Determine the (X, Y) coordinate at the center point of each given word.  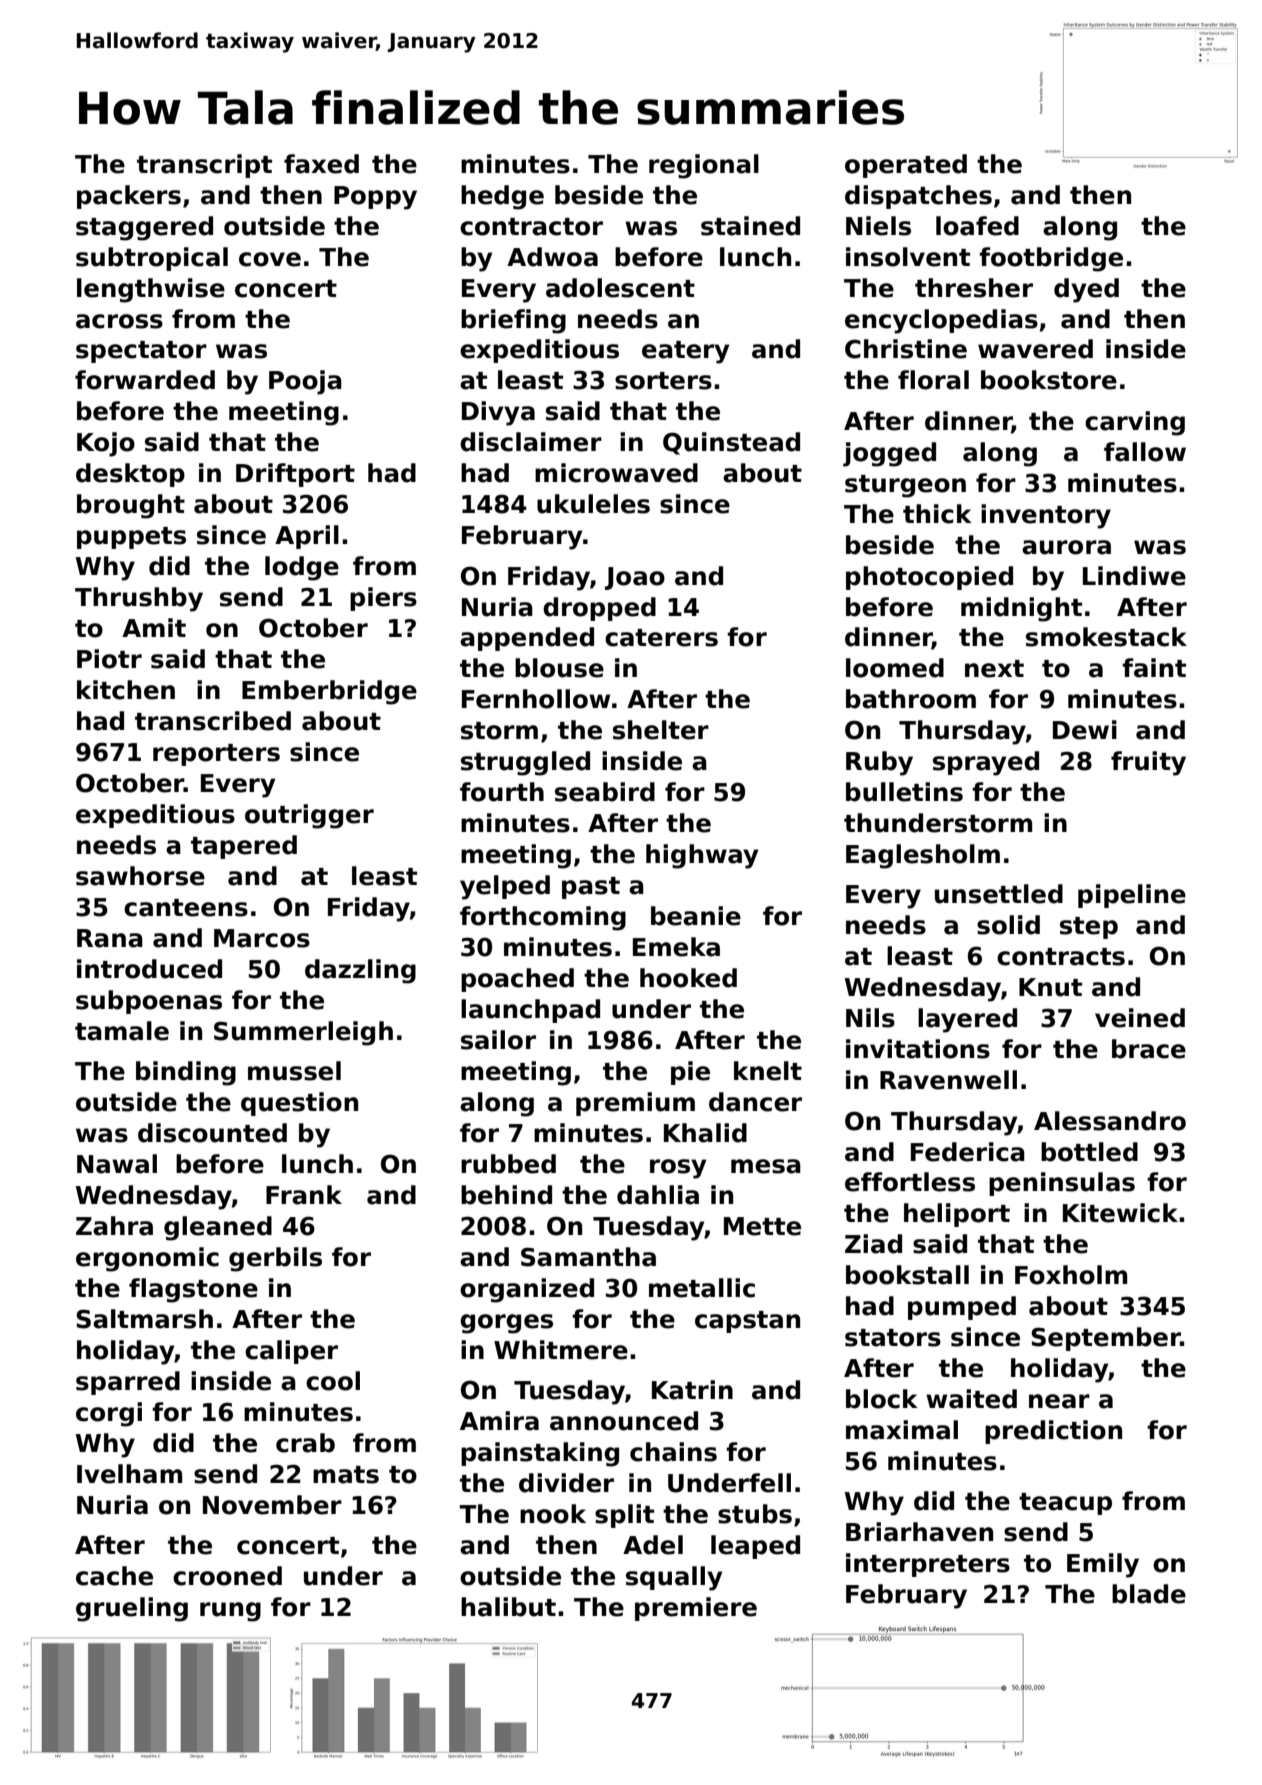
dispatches (918, 197)
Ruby (879, 763)
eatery (685, 352)
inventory (1046, 516)
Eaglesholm (923, 856)
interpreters (928, 1565)
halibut (508, 1607)
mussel (294, 1071)
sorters (663, 381)
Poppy (375, 198)
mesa (766, 1166)
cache (114, 1576)
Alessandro (1110, 1121)
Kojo (106, 444)
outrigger (309, 816)
